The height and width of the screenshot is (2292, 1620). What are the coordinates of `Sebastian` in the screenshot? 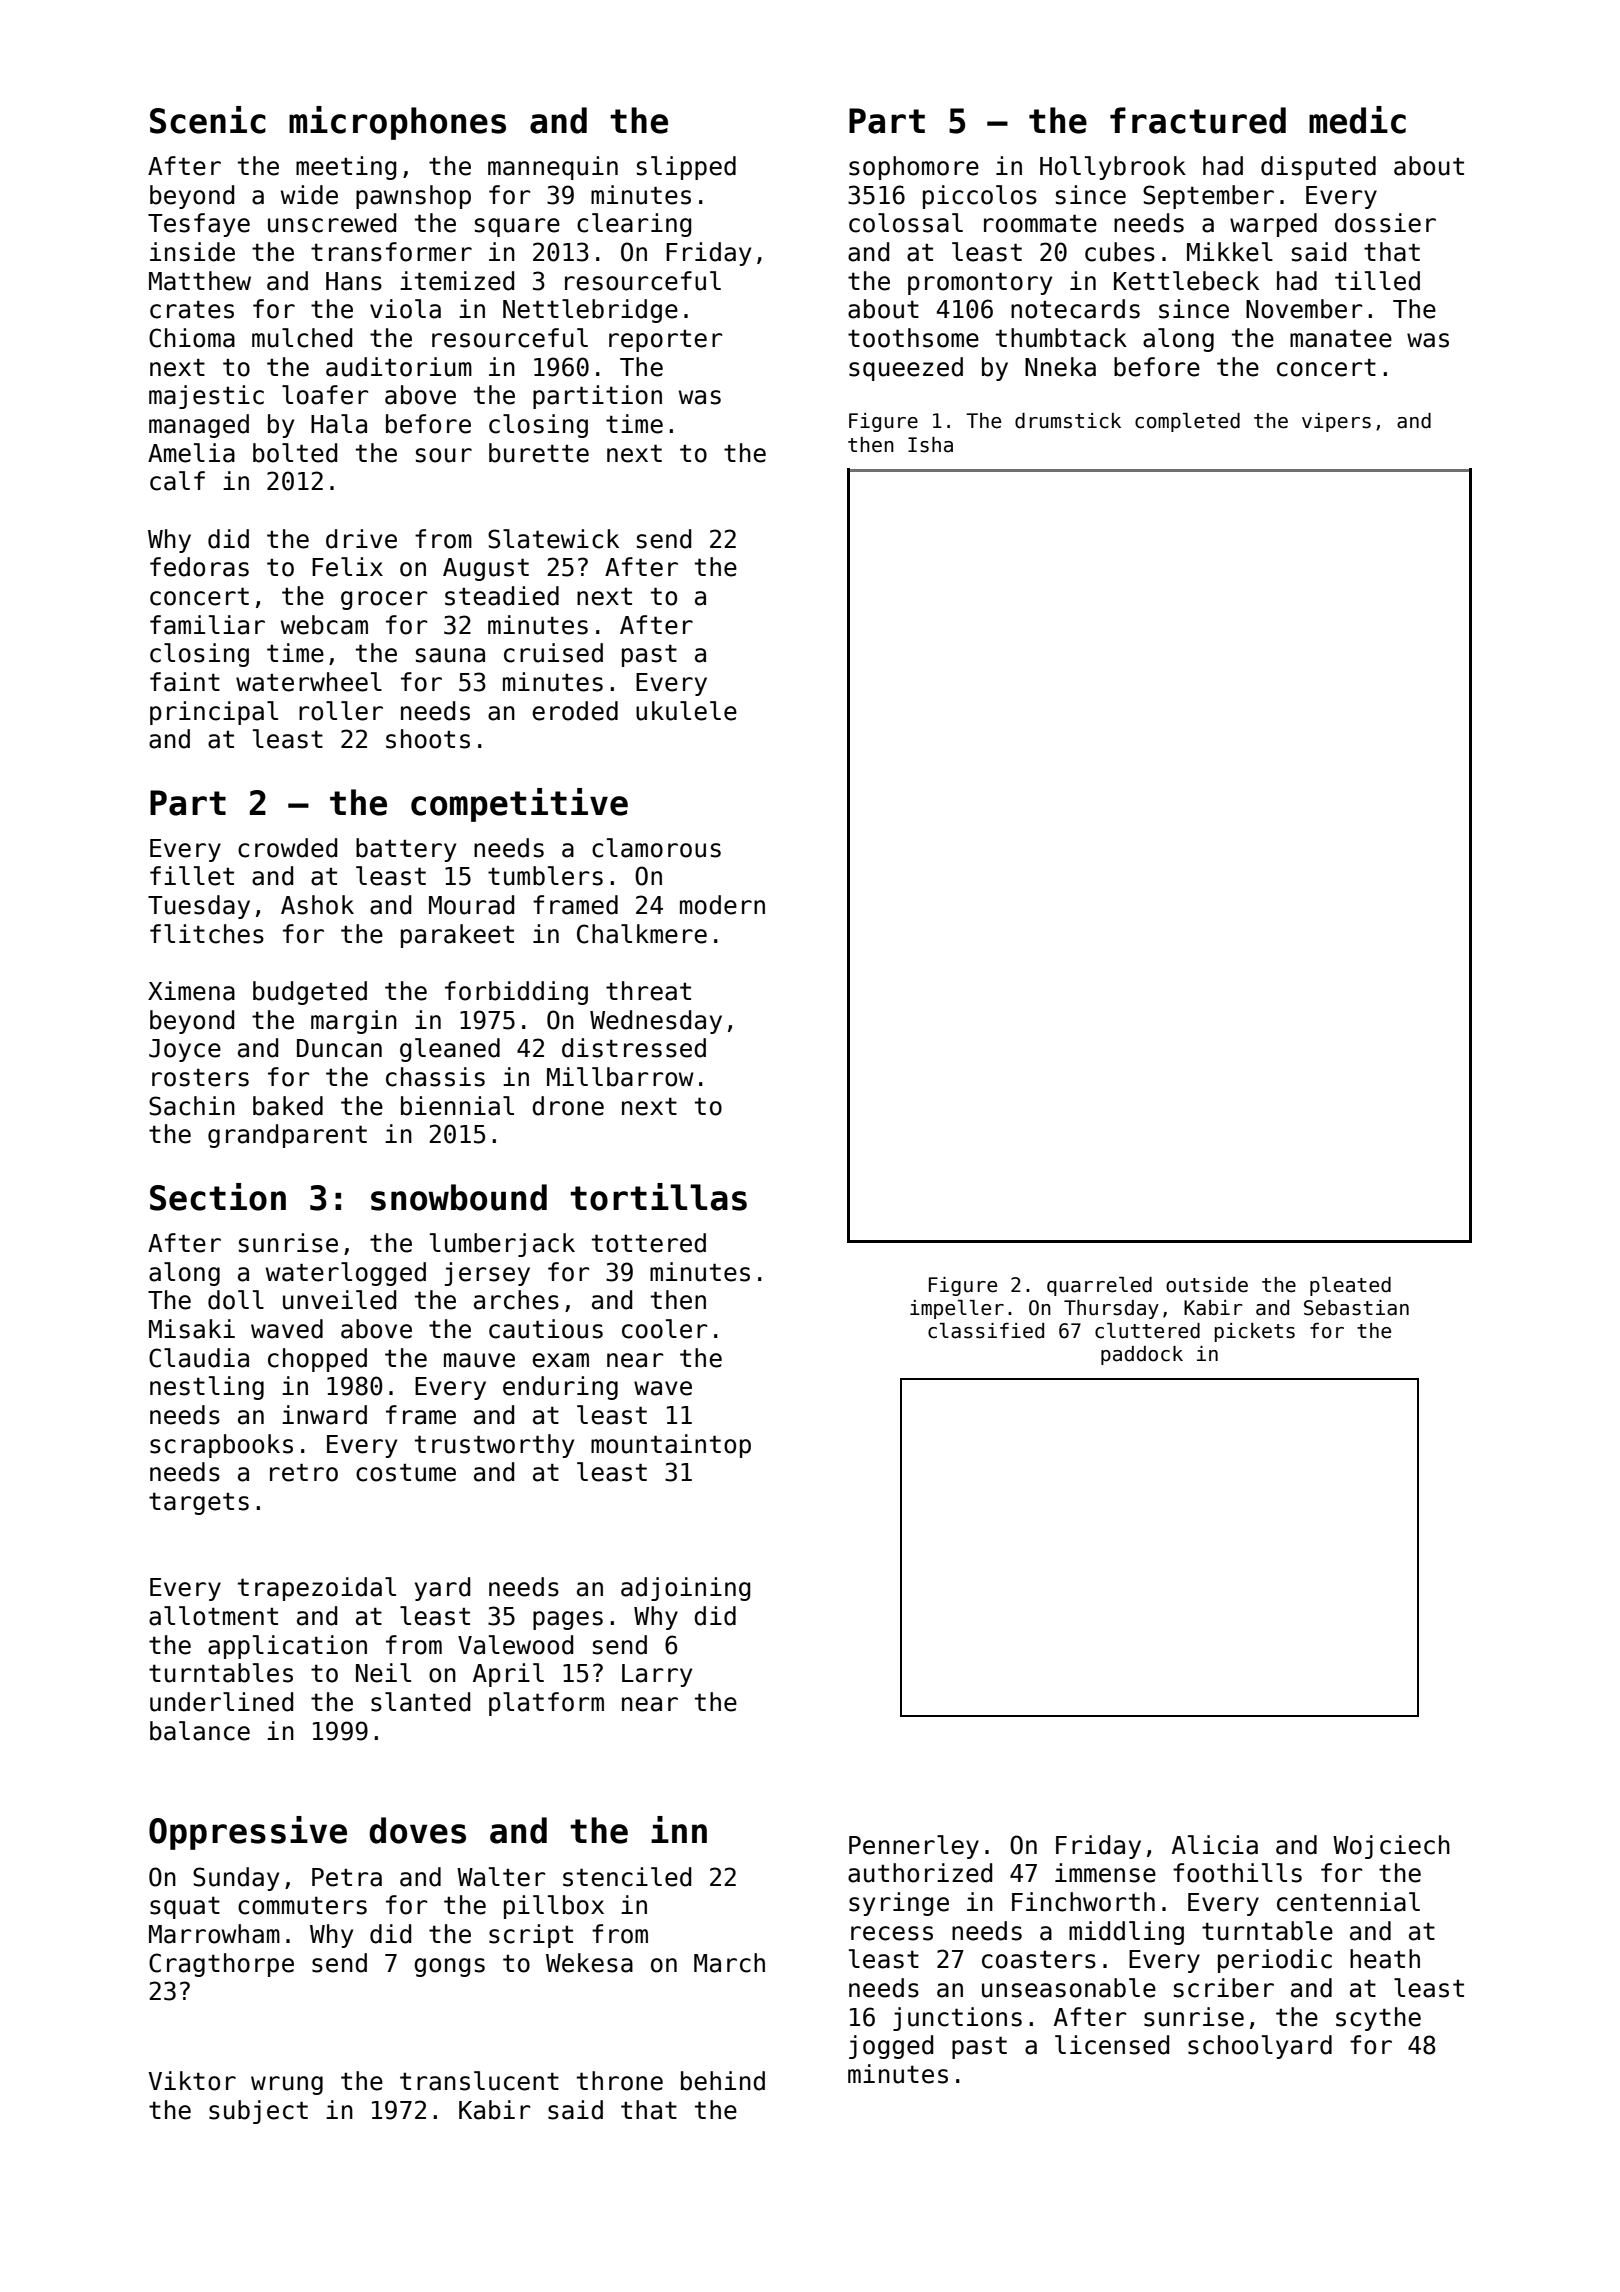 It's located at (1356, 1308).
